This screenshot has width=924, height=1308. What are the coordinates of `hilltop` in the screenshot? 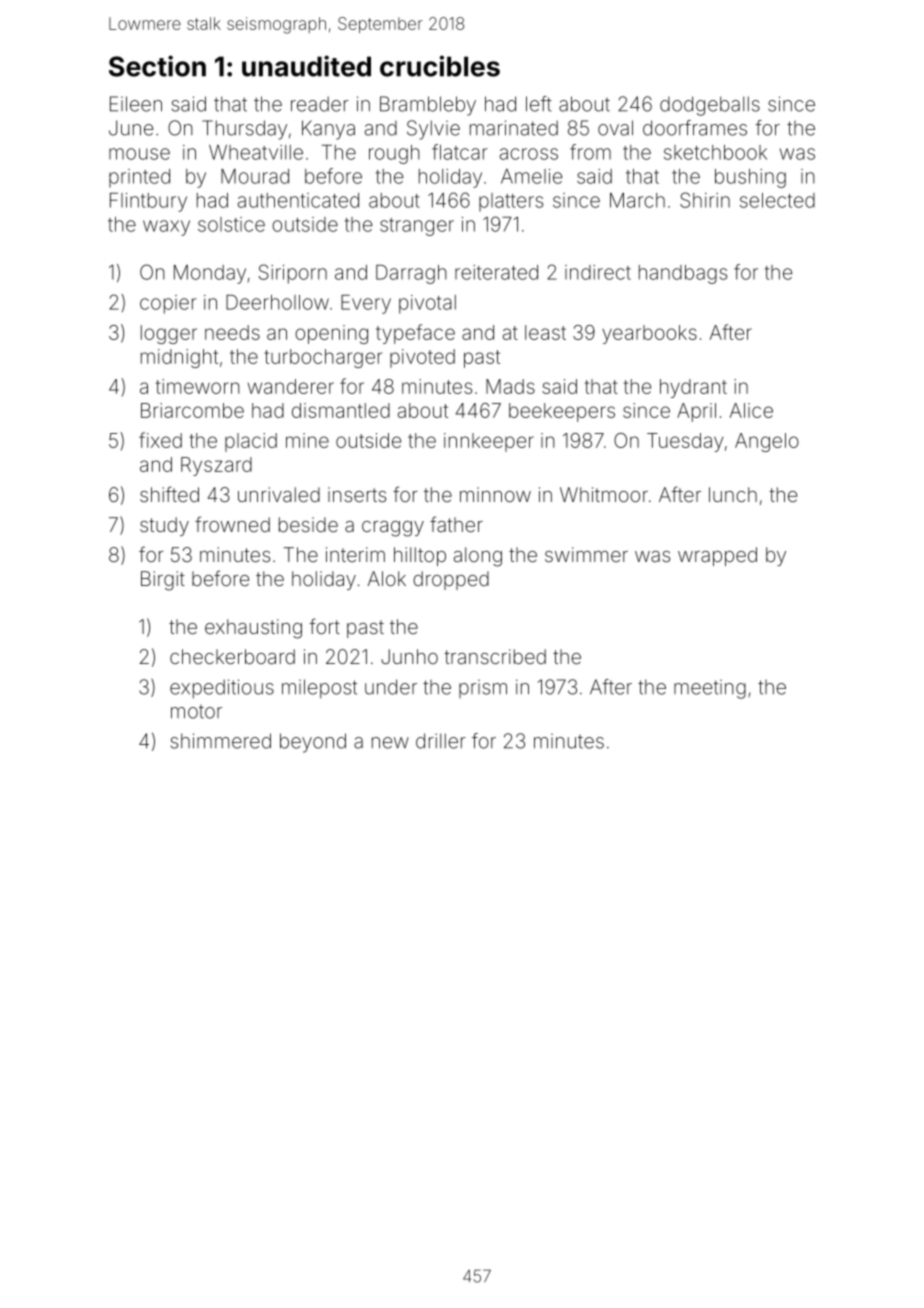 It's located at (420, 556).
